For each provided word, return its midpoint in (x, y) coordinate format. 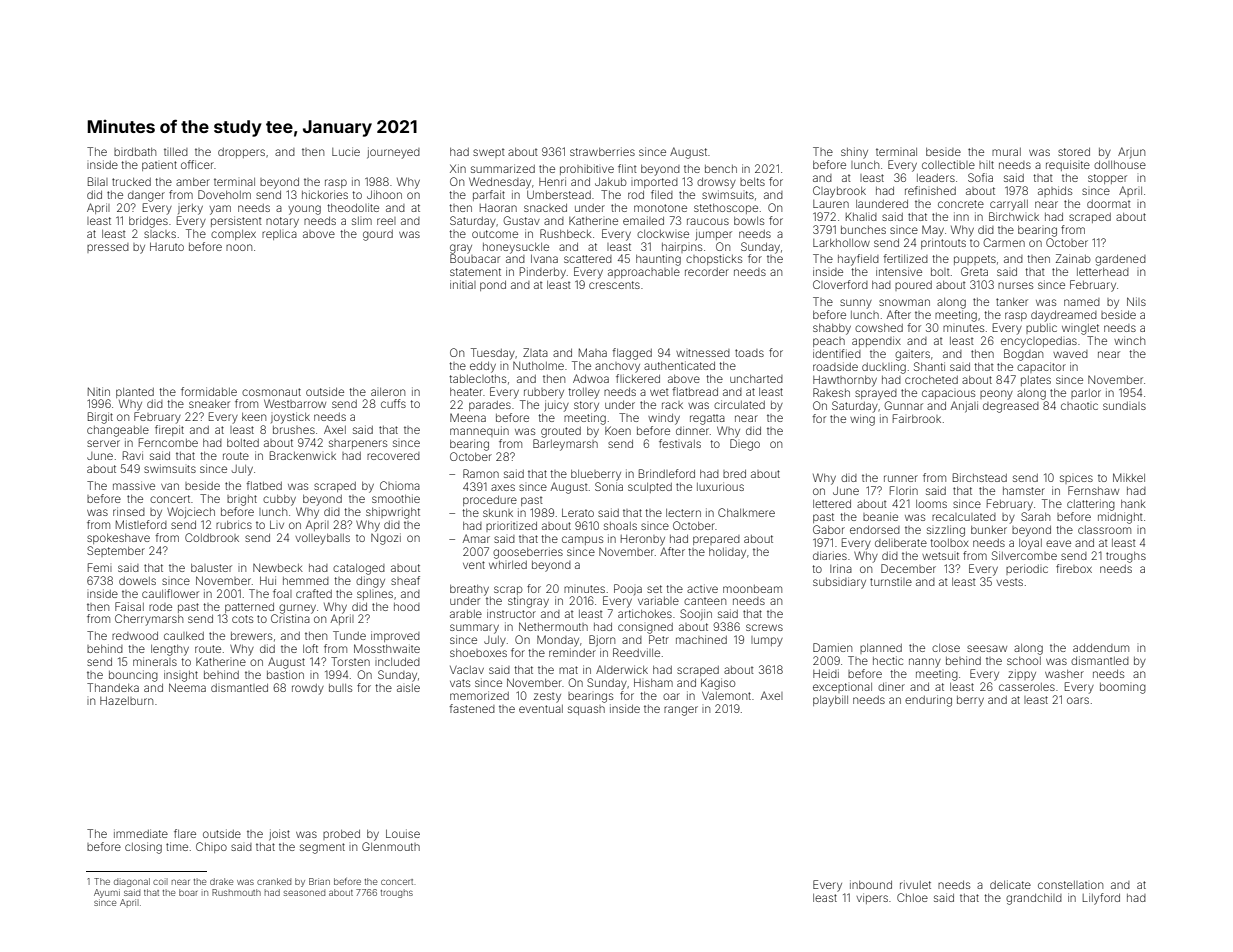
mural (1006, 152)
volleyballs (322, 539)
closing (143, 848)
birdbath (135, 152)
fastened (472, 708)
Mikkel (1129, 477)
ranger (681, 711)
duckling (884, 368)
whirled (508, 565)
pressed (108, 248)
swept (489, 153)
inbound (871, 884)
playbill (830, 701)
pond (493, 286)
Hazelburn (126, 700)
